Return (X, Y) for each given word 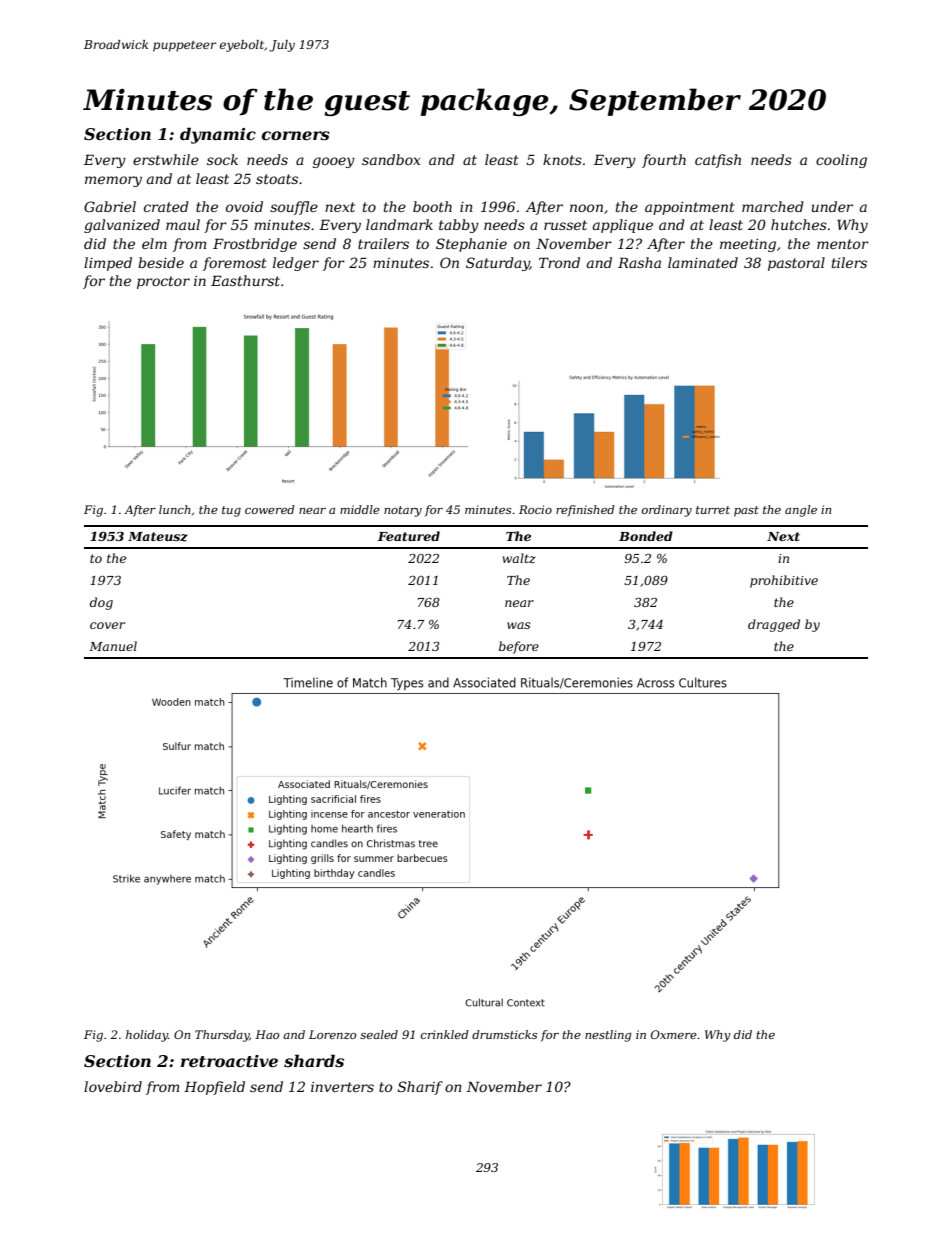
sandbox (391, 159)
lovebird (113, 1086)
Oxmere (674, 1034)
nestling (608, 1036)
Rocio (535, 509)
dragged (774, 625)
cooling (841, 161)
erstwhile (166, 159)
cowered (270, 509)
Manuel (113, 646)
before (519, 647)
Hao (267, 1034)
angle (801, 511)
